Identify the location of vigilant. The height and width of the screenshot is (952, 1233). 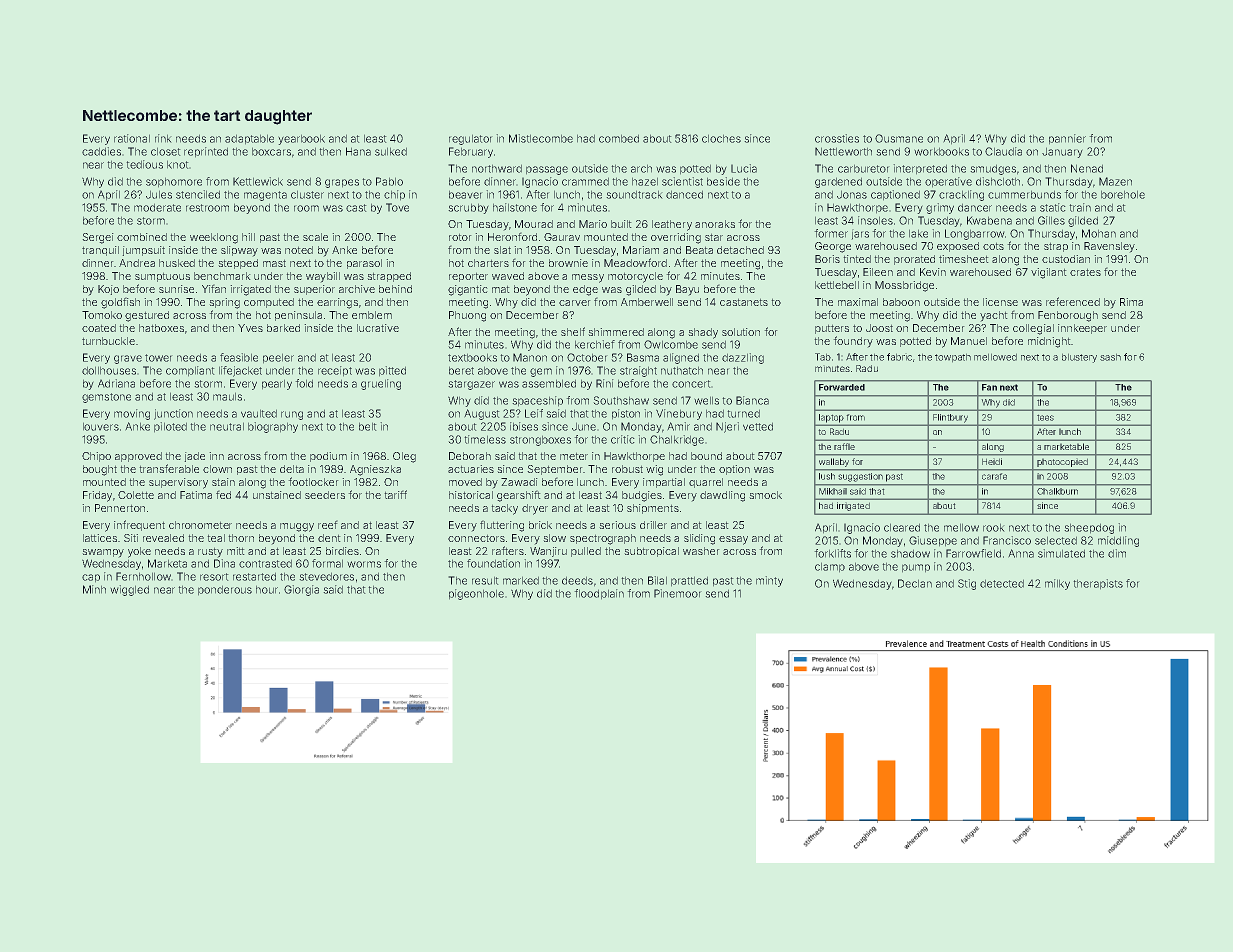
(1049, 273).
